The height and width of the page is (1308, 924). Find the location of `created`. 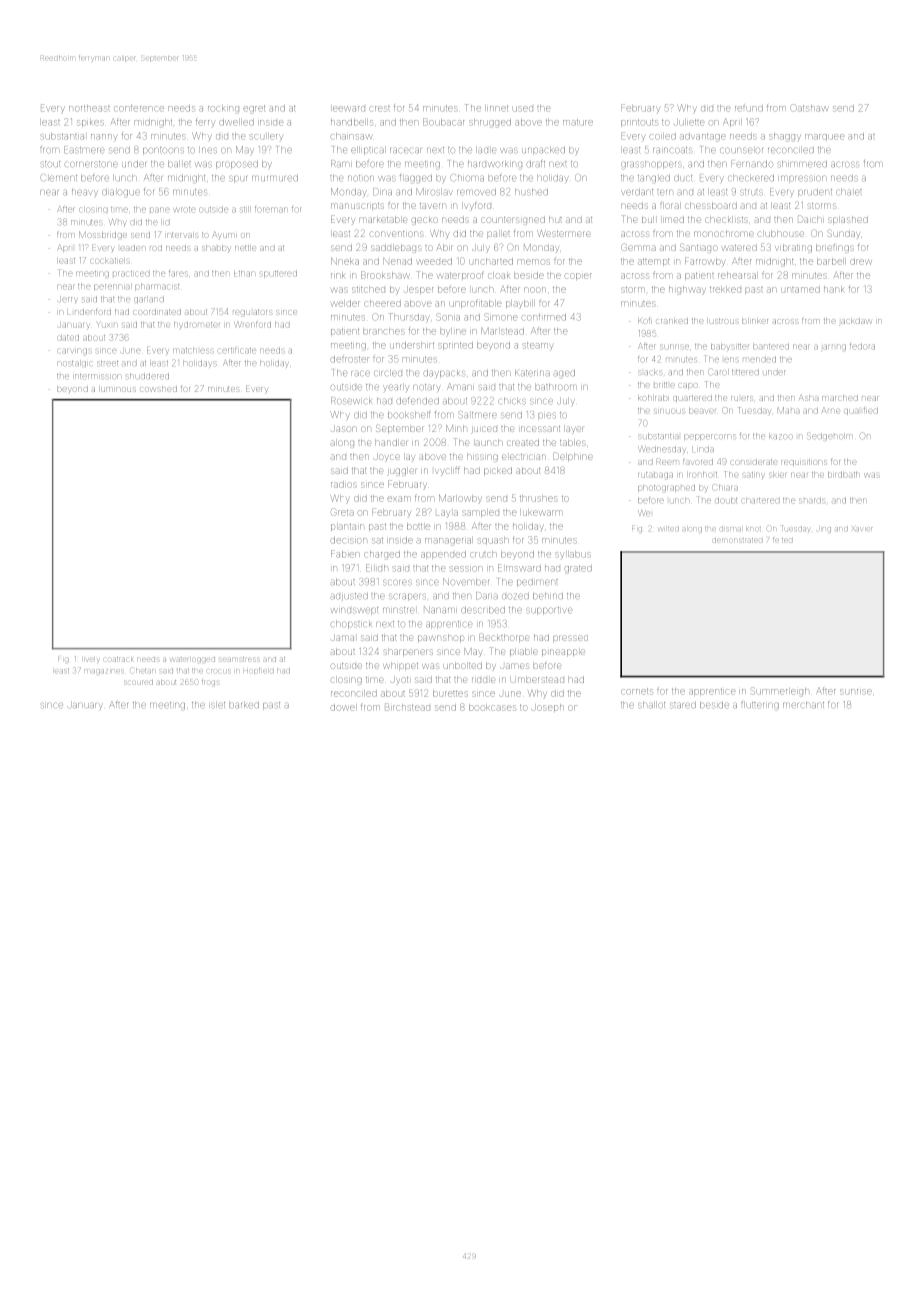

created is located at coordinates (523, 443).
